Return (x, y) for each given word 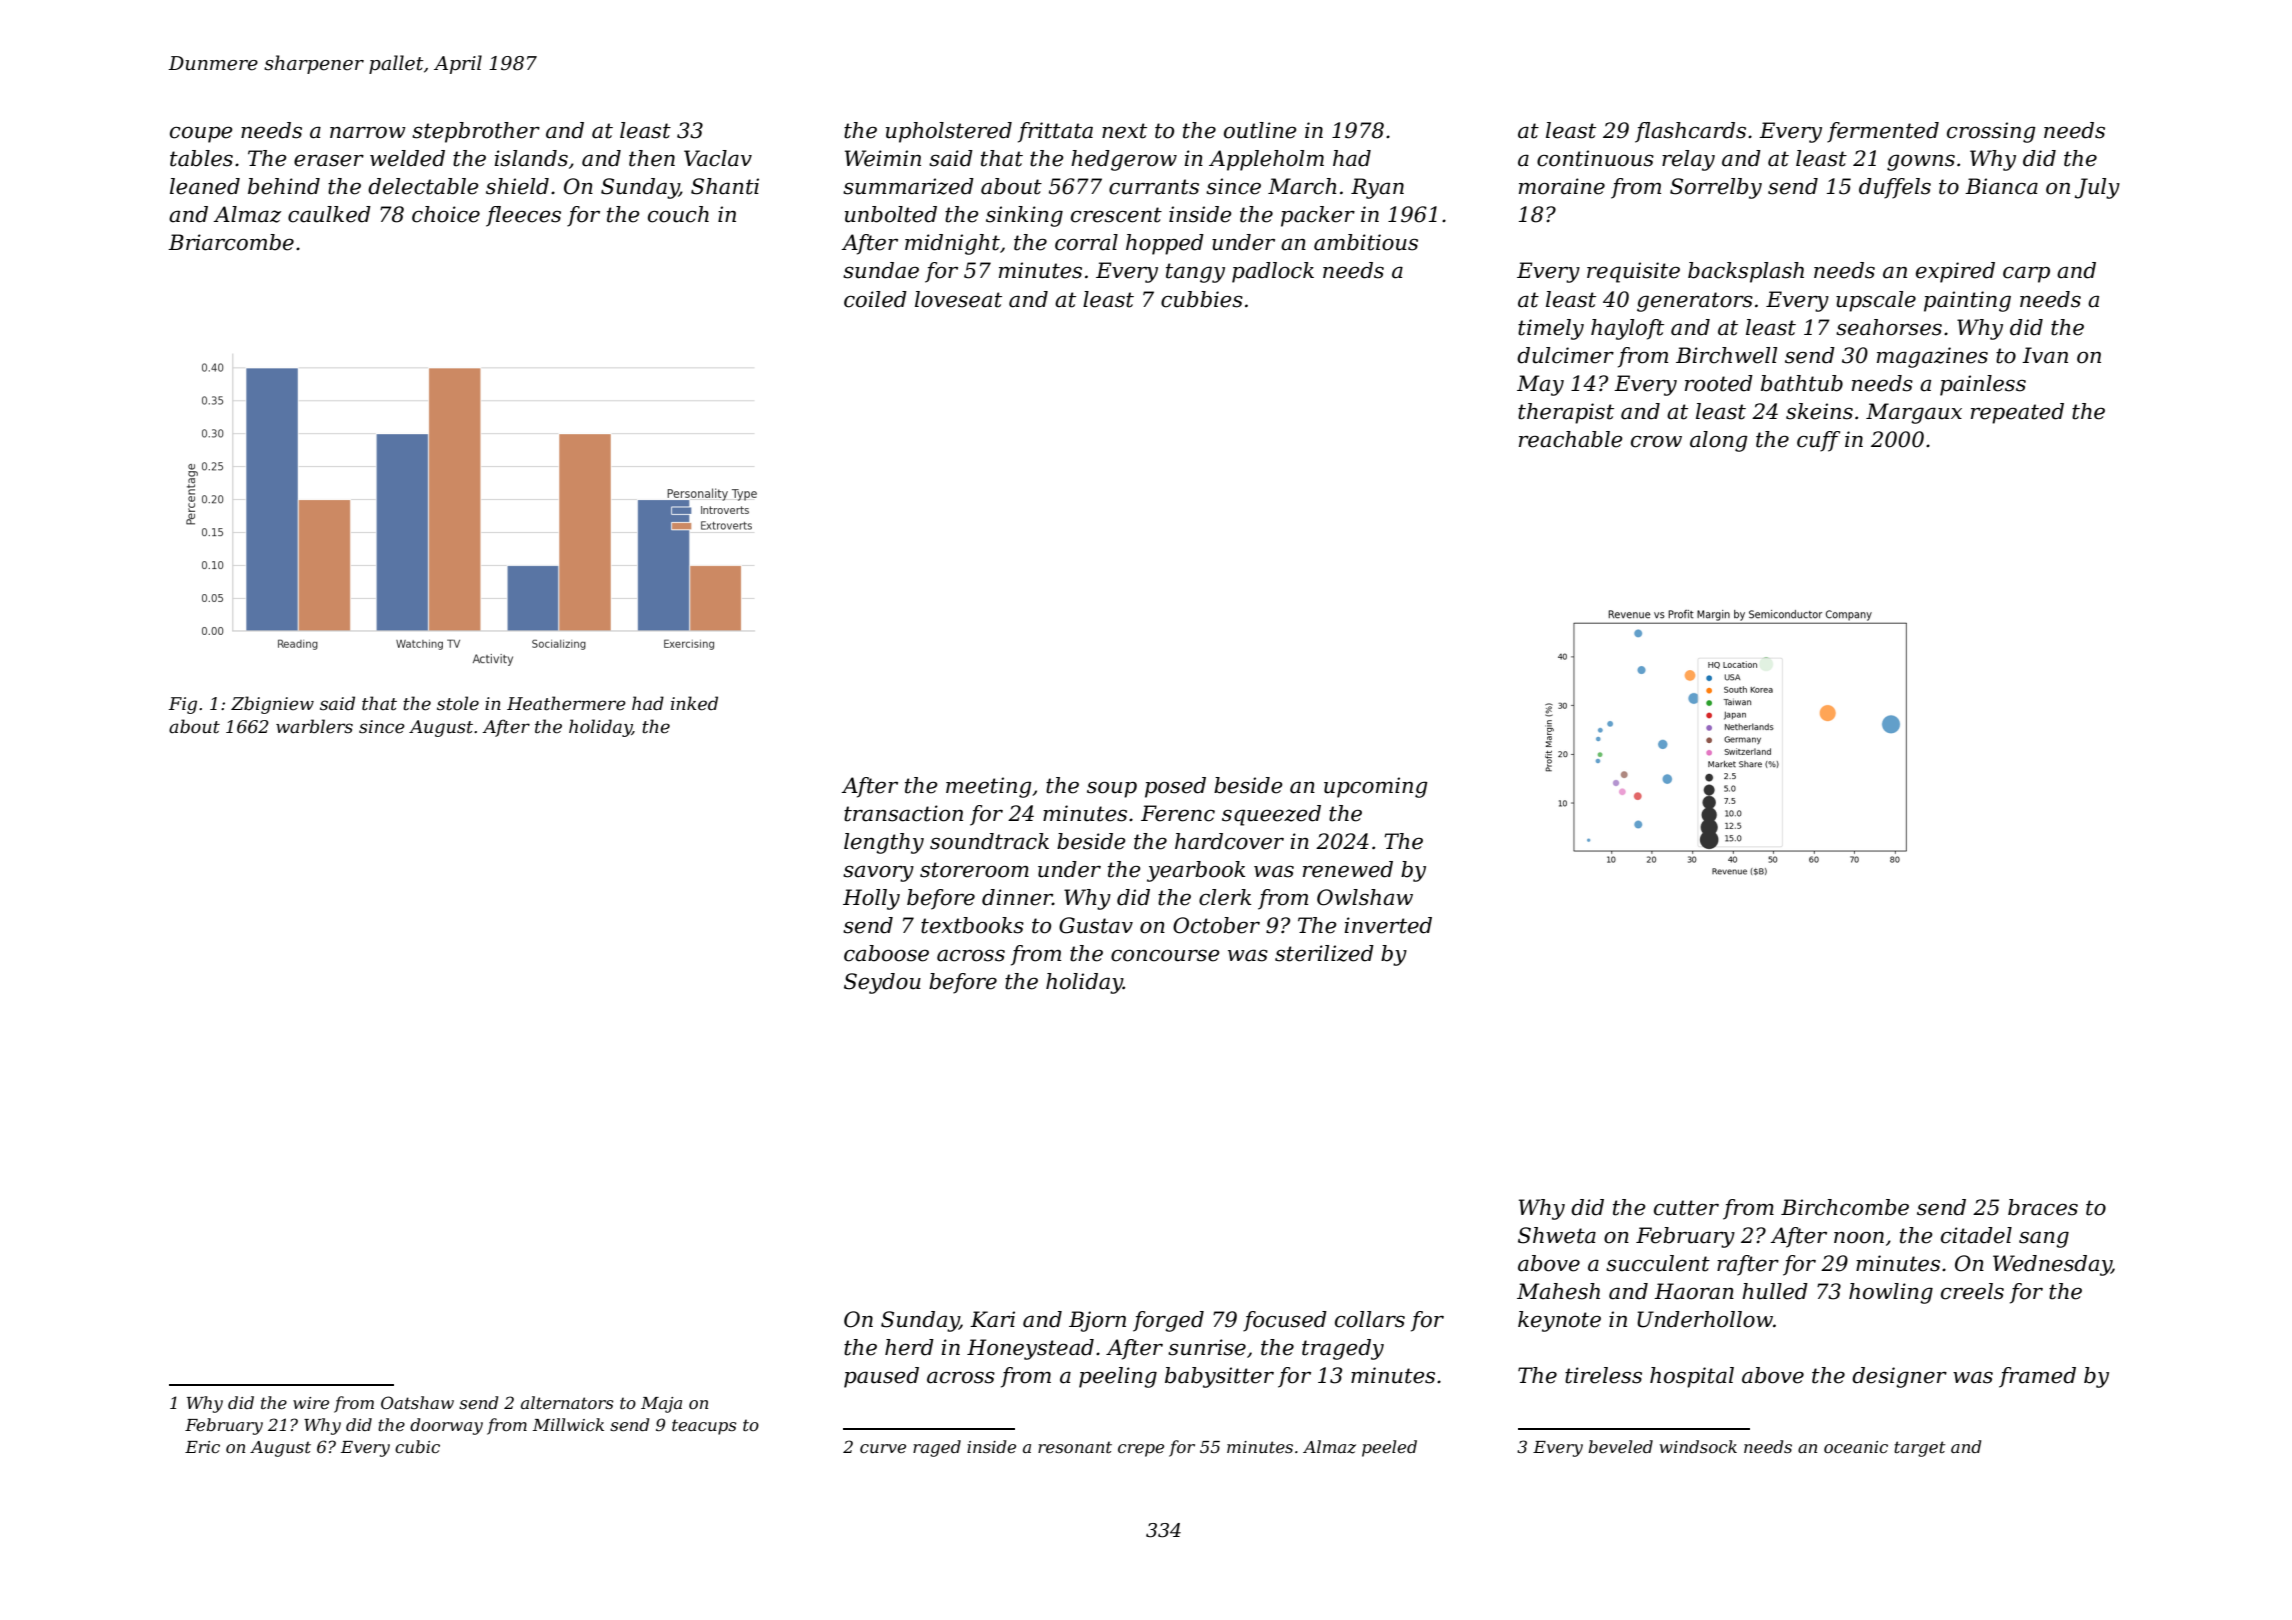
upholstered (949, 132)
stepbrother (476, 132)
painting (1967, 301)
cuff (1818, 441)
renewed (1348, 869)
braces (2043, 1207)
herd (909, 1347)
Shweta (1557, 1235)
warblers (314, 726)
